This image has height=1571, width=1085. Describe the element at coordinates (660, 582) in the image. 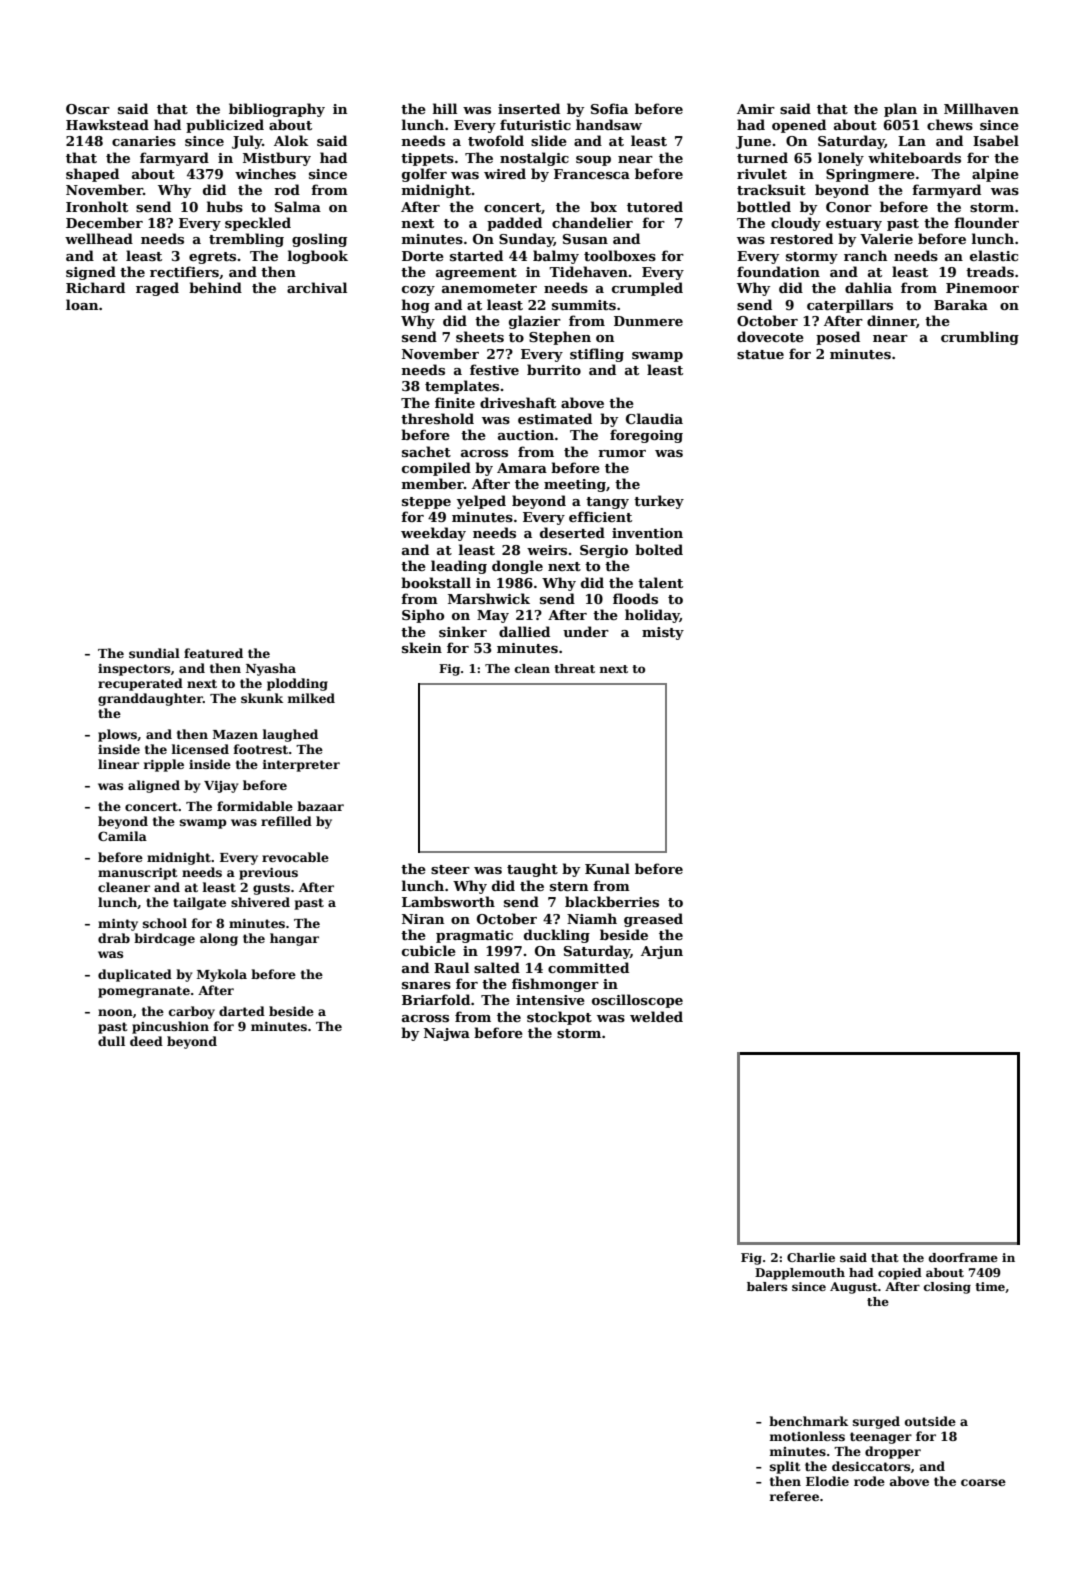

I see `talent` at that location.
